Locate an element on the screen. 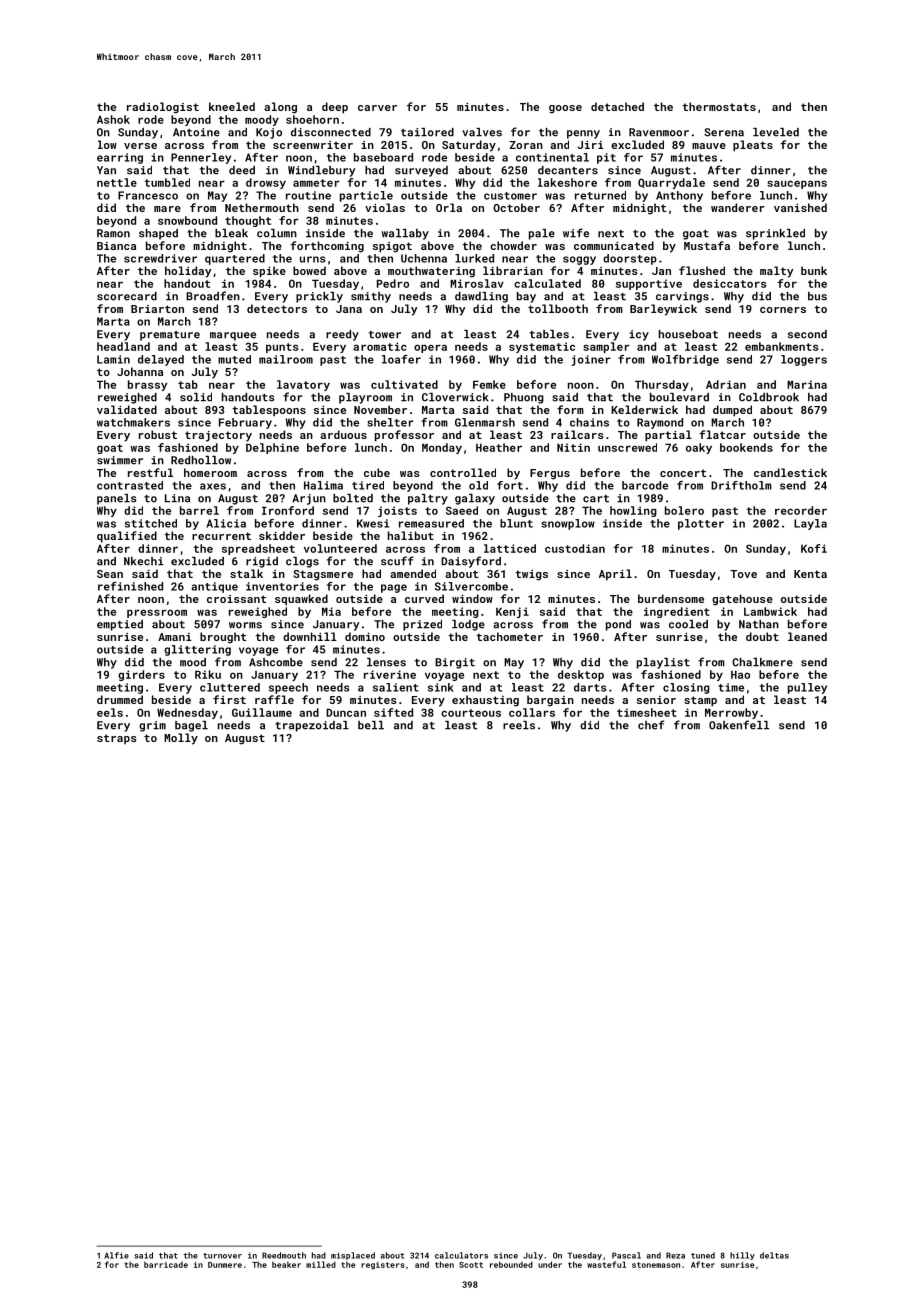  goose is located at coordinates (565, 109).
